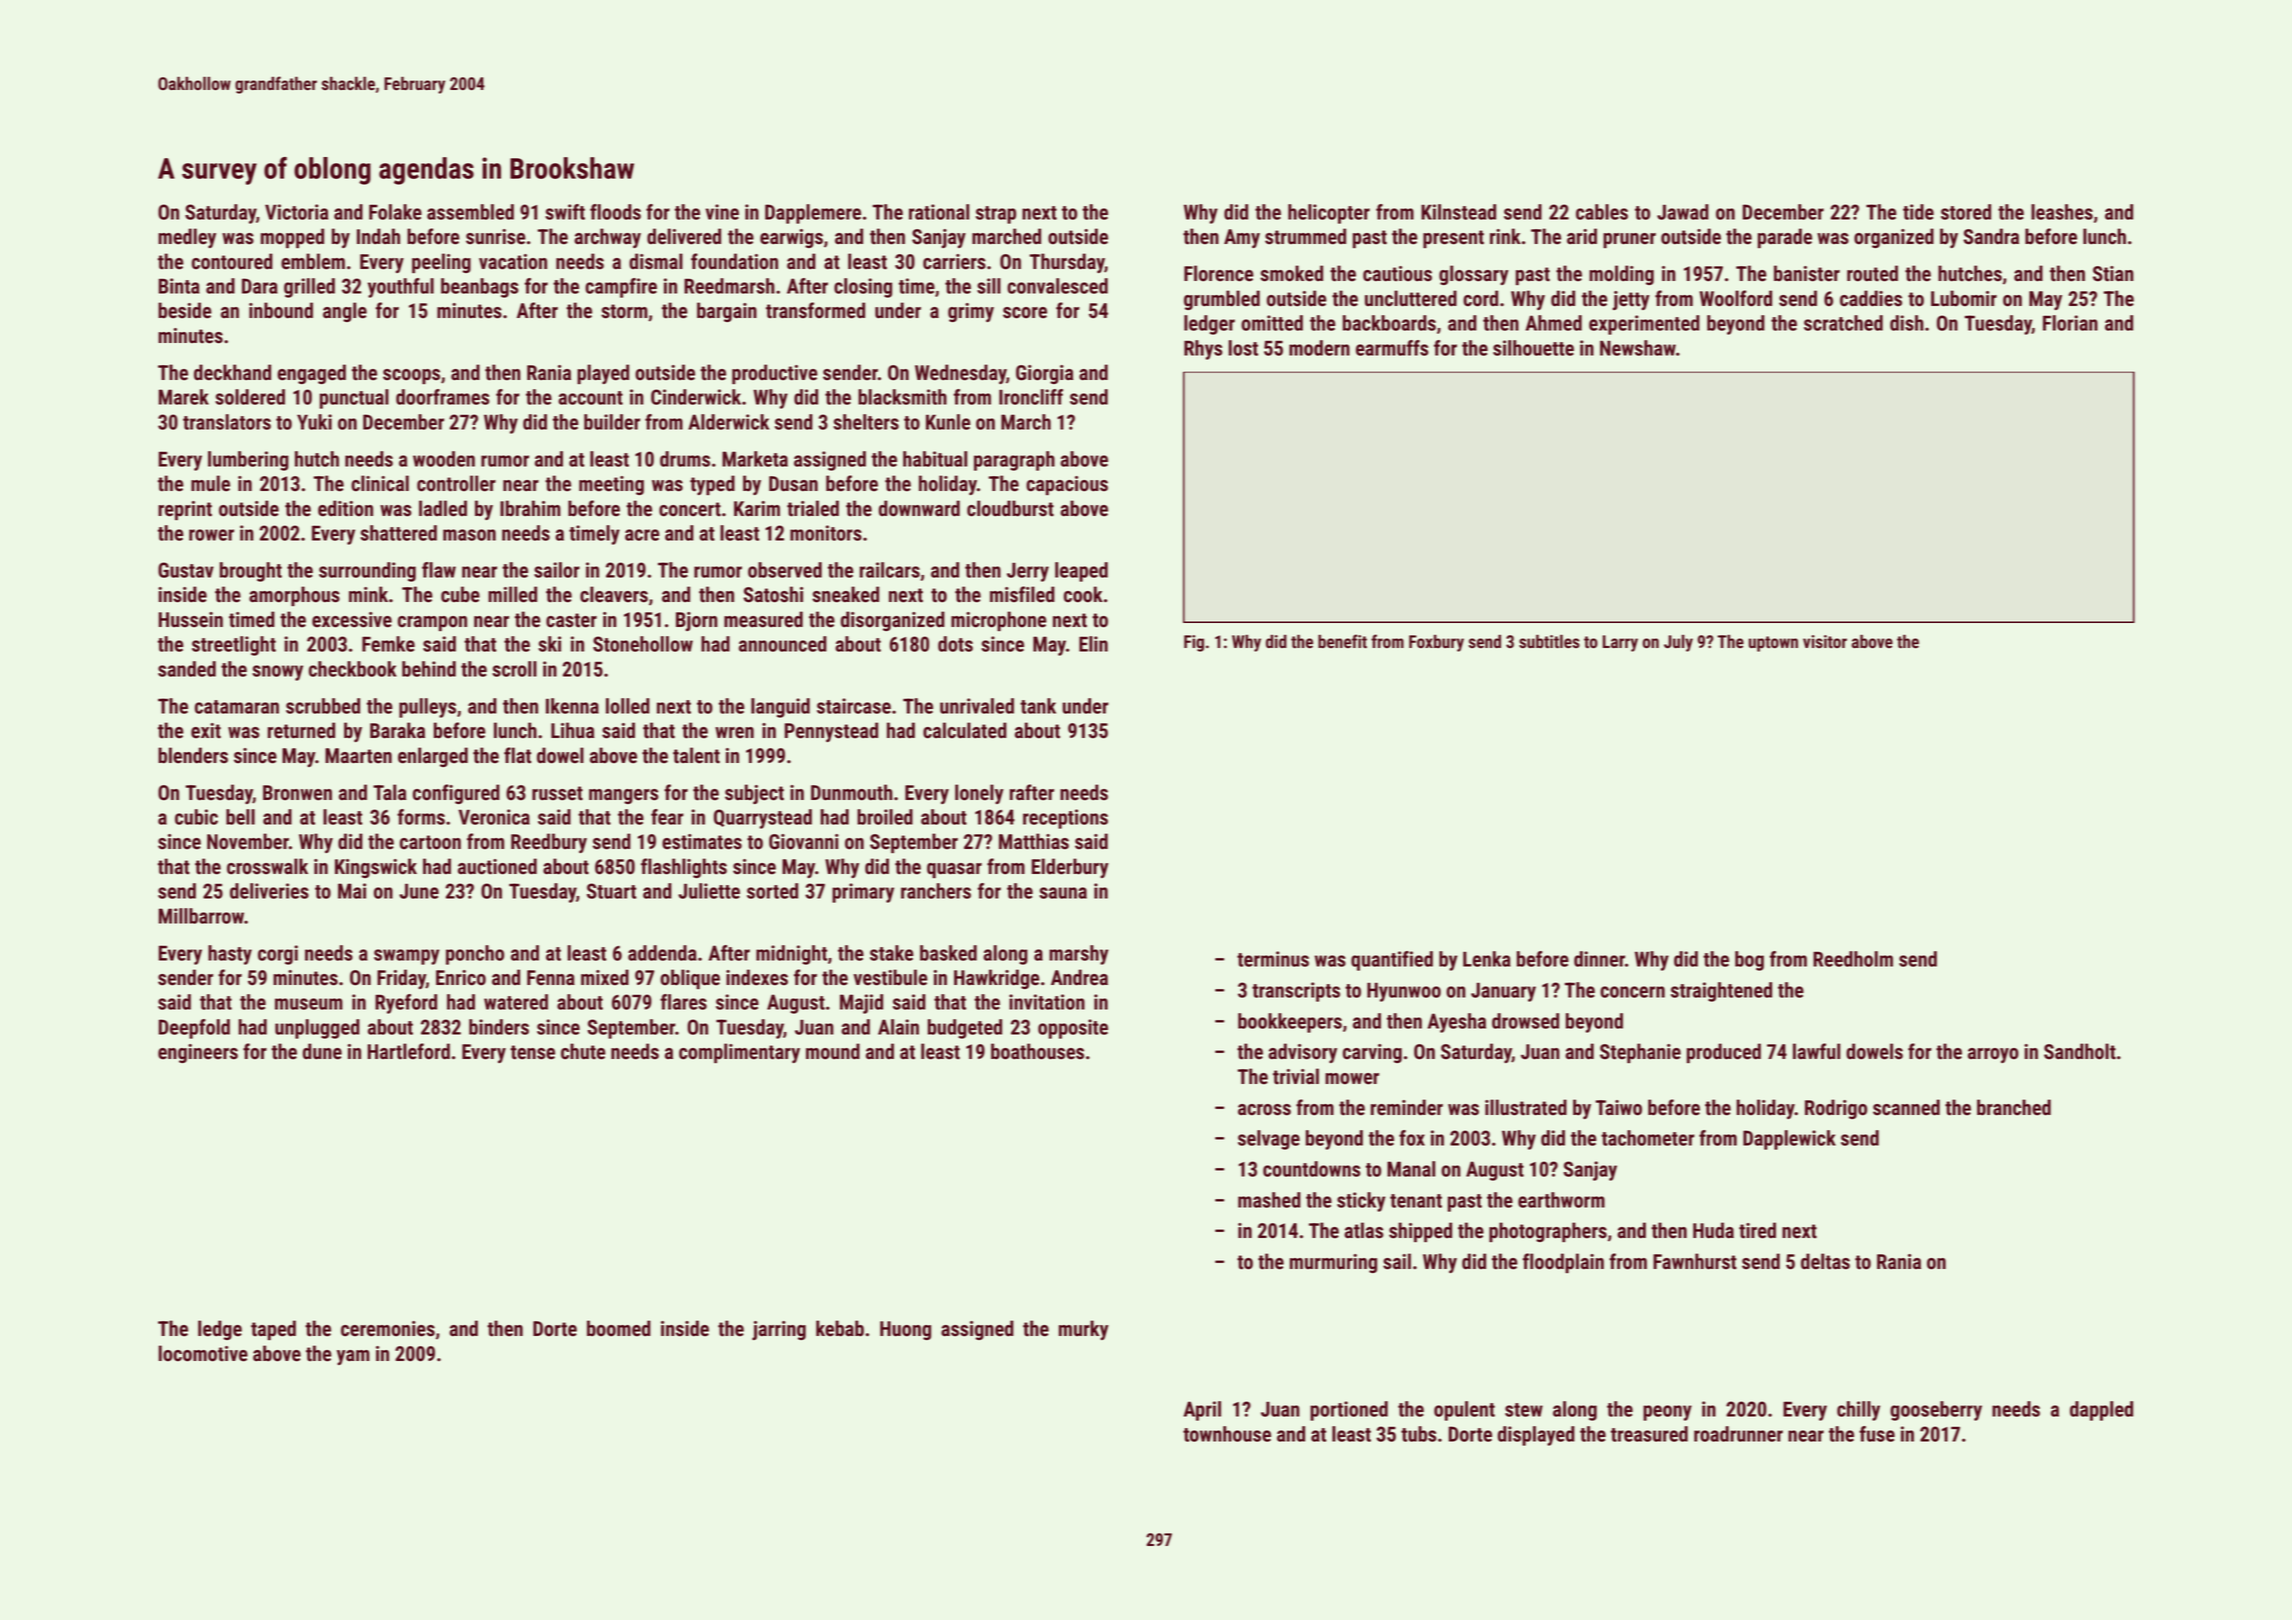  What do you see at coordinates (395, 212) in the document?
I see `Folake` at bounding box center [395, 212].
